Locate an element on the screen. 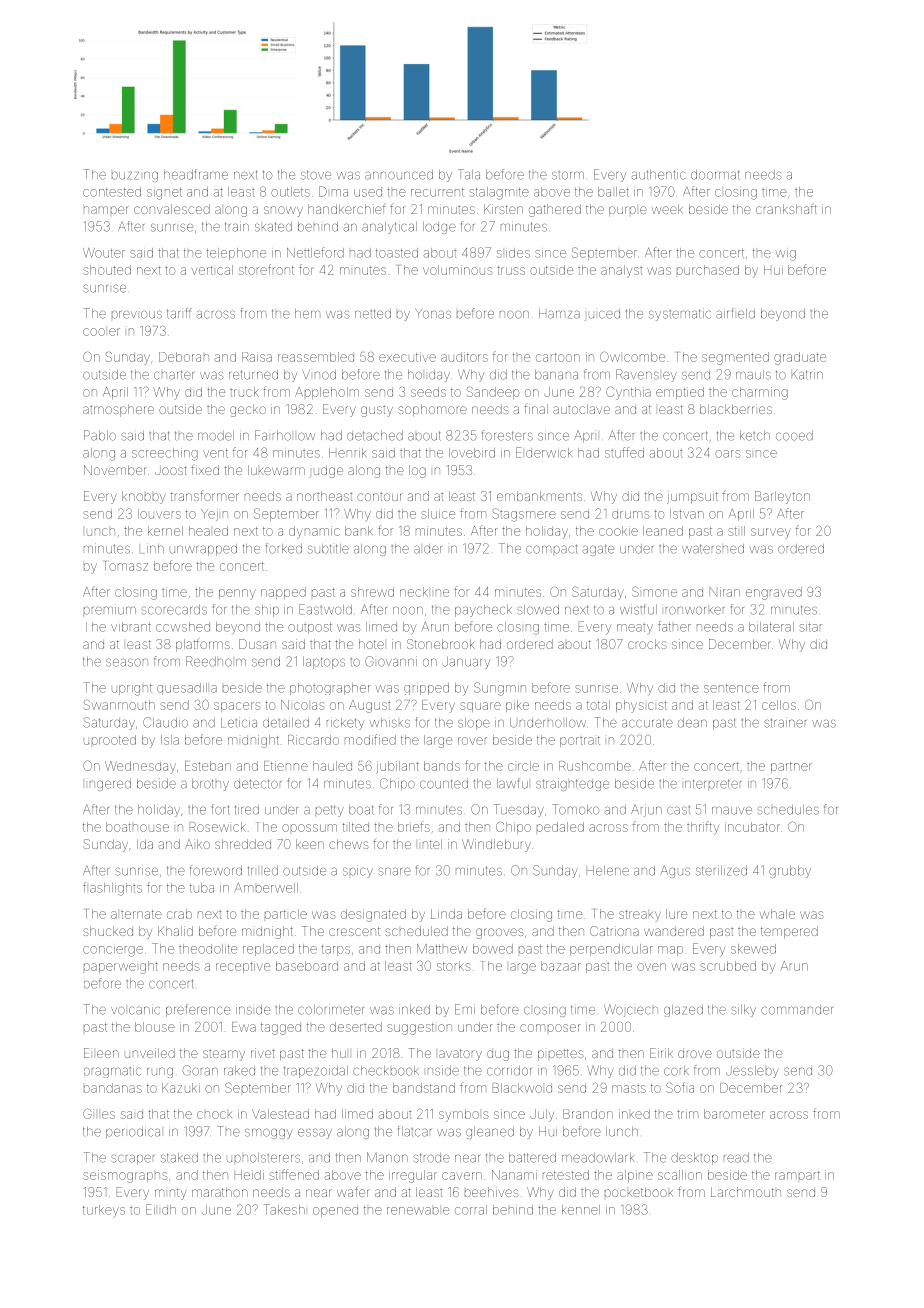 This screenshot has height=1308, width=924. week is located at coordinates (667, 209).
